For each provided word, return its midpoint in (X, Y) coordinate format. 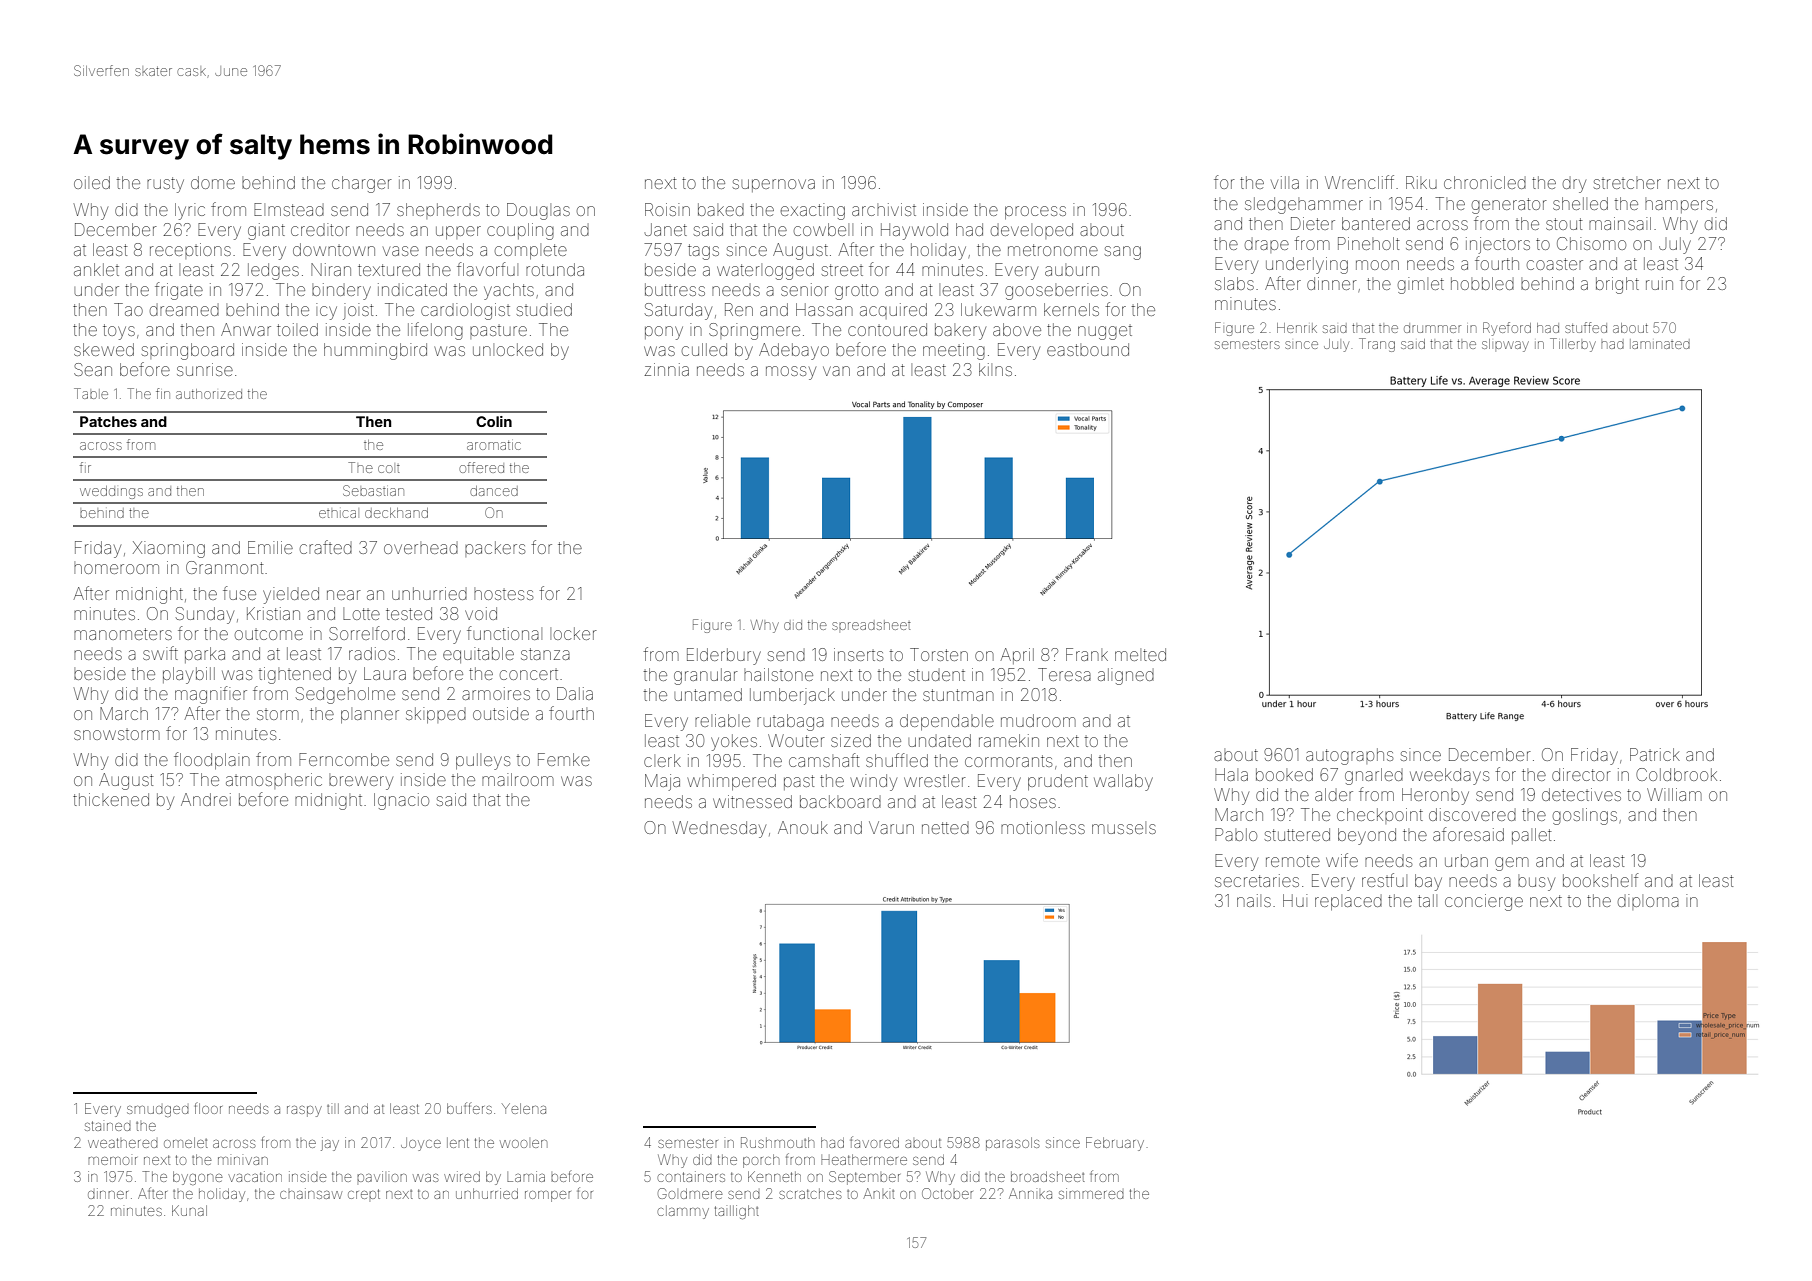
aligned (1126, 676)
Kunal (189, 1210)
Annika (1030, 1193)
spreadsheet (871, 625)
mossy (791, 373)
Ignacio (401, 801)
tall (1427, 900)
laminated (1660, 344)
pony (664, 333)
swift (160, 653)
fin (163, 393)
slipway (1505, 345)
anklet (96, 269)
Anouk (803, 827)
